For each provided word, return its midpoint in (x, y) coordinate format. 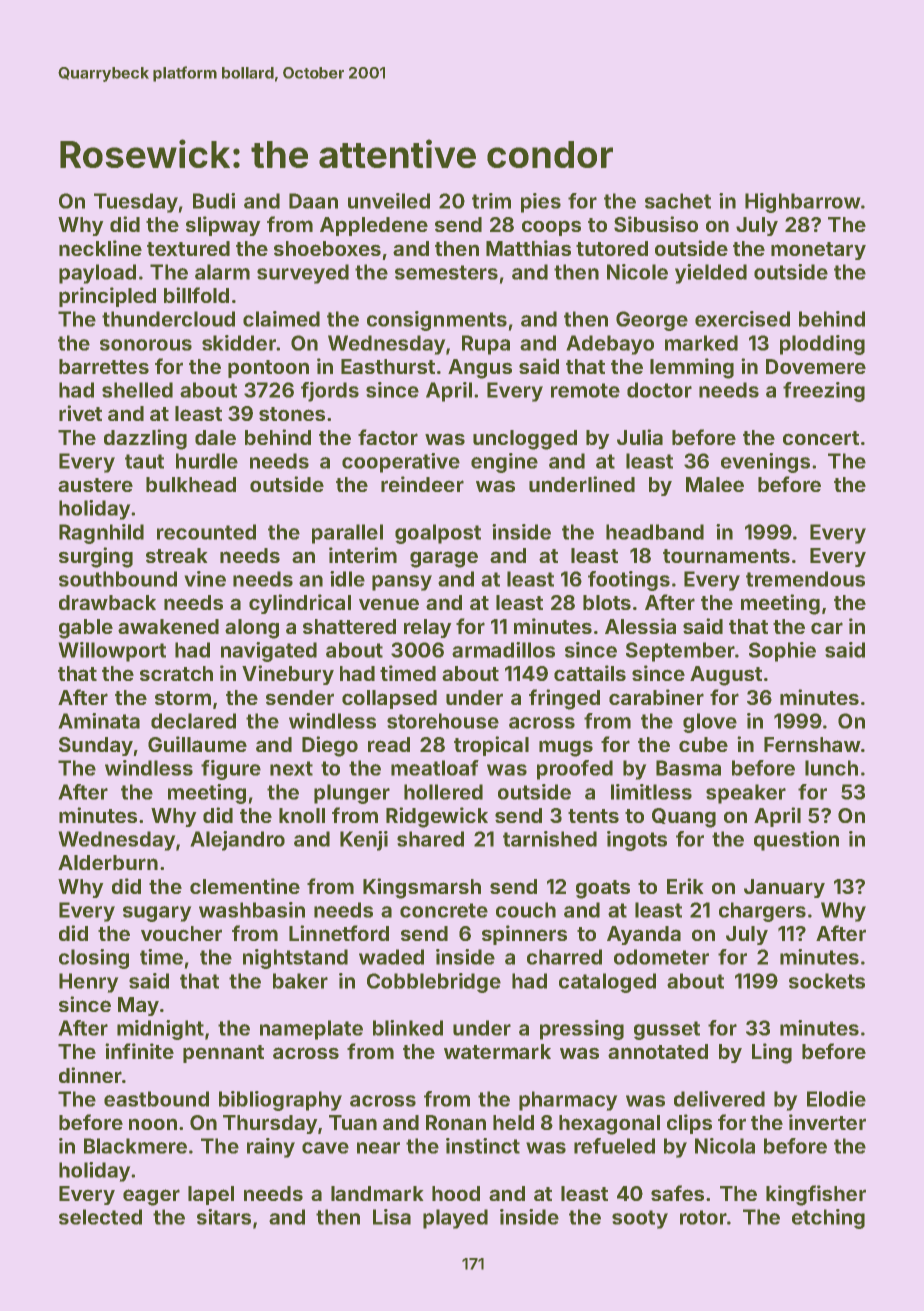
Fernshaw (812, 744)
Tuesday (136, 203)
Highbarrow (803, 203)
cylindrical (300, 604)
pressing (582, 1030)
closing (94, 959)
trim (491, 201)
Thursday (270, 1124)
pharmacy (568, 1101)
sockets (827, 981)
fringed (564, 699)
